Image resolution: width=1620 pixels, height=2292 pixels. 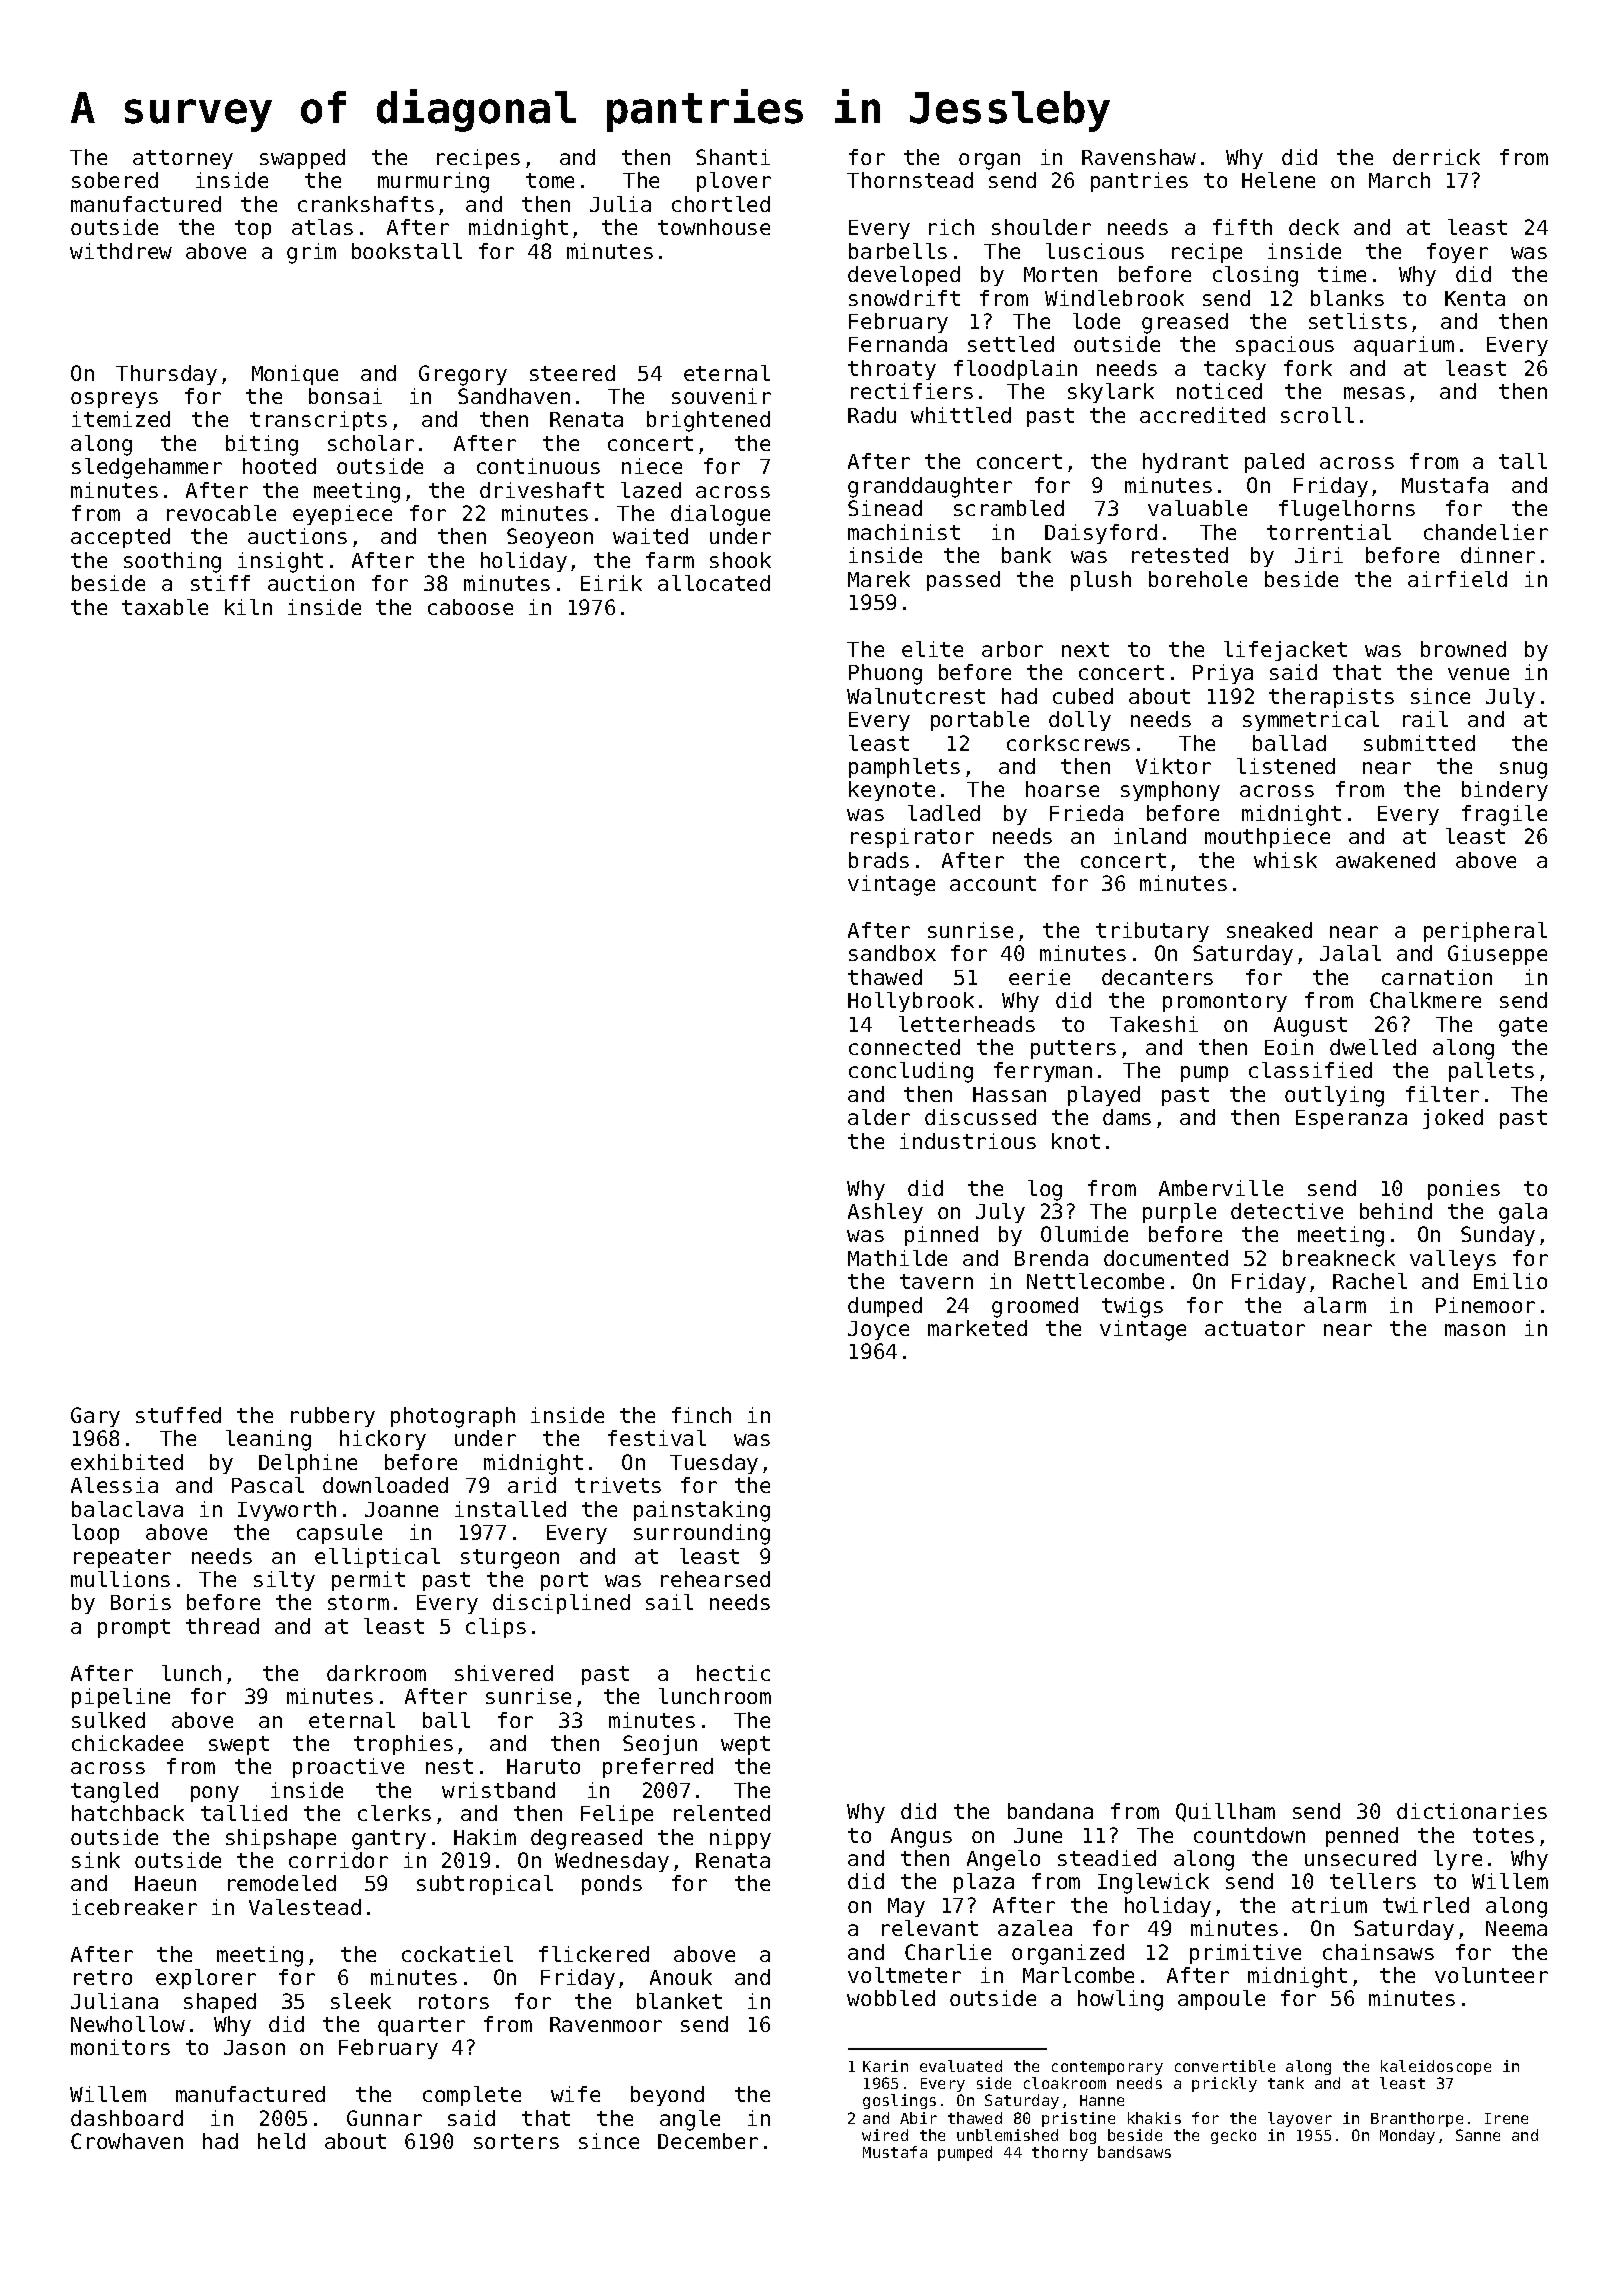 What do you see at coordinates (127, 2141) in the screenshot?
I see `Crowhaven` at bounding box center [127, 2141].
